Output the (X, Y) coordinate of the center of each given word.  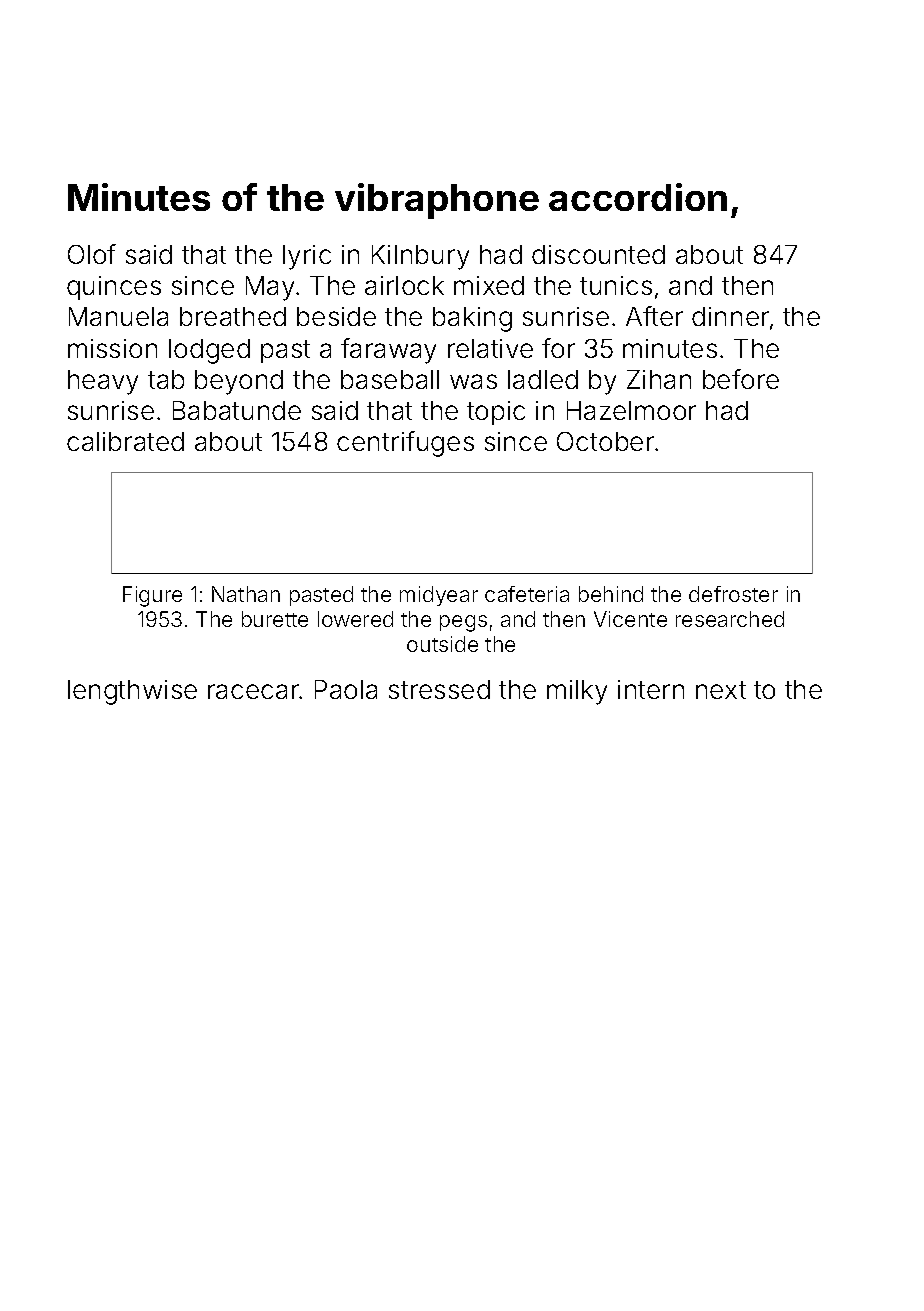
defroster (733, 594)
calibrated (125, 441)
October (605, 441)
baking (472, 319)
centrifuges (405, 444)
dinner (730, 316)
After (654, 316)
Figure (152, 596)
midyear (439, 596)
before (741, 379)
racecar (254, 691)
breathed (233, 316)
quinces (114, 288)
